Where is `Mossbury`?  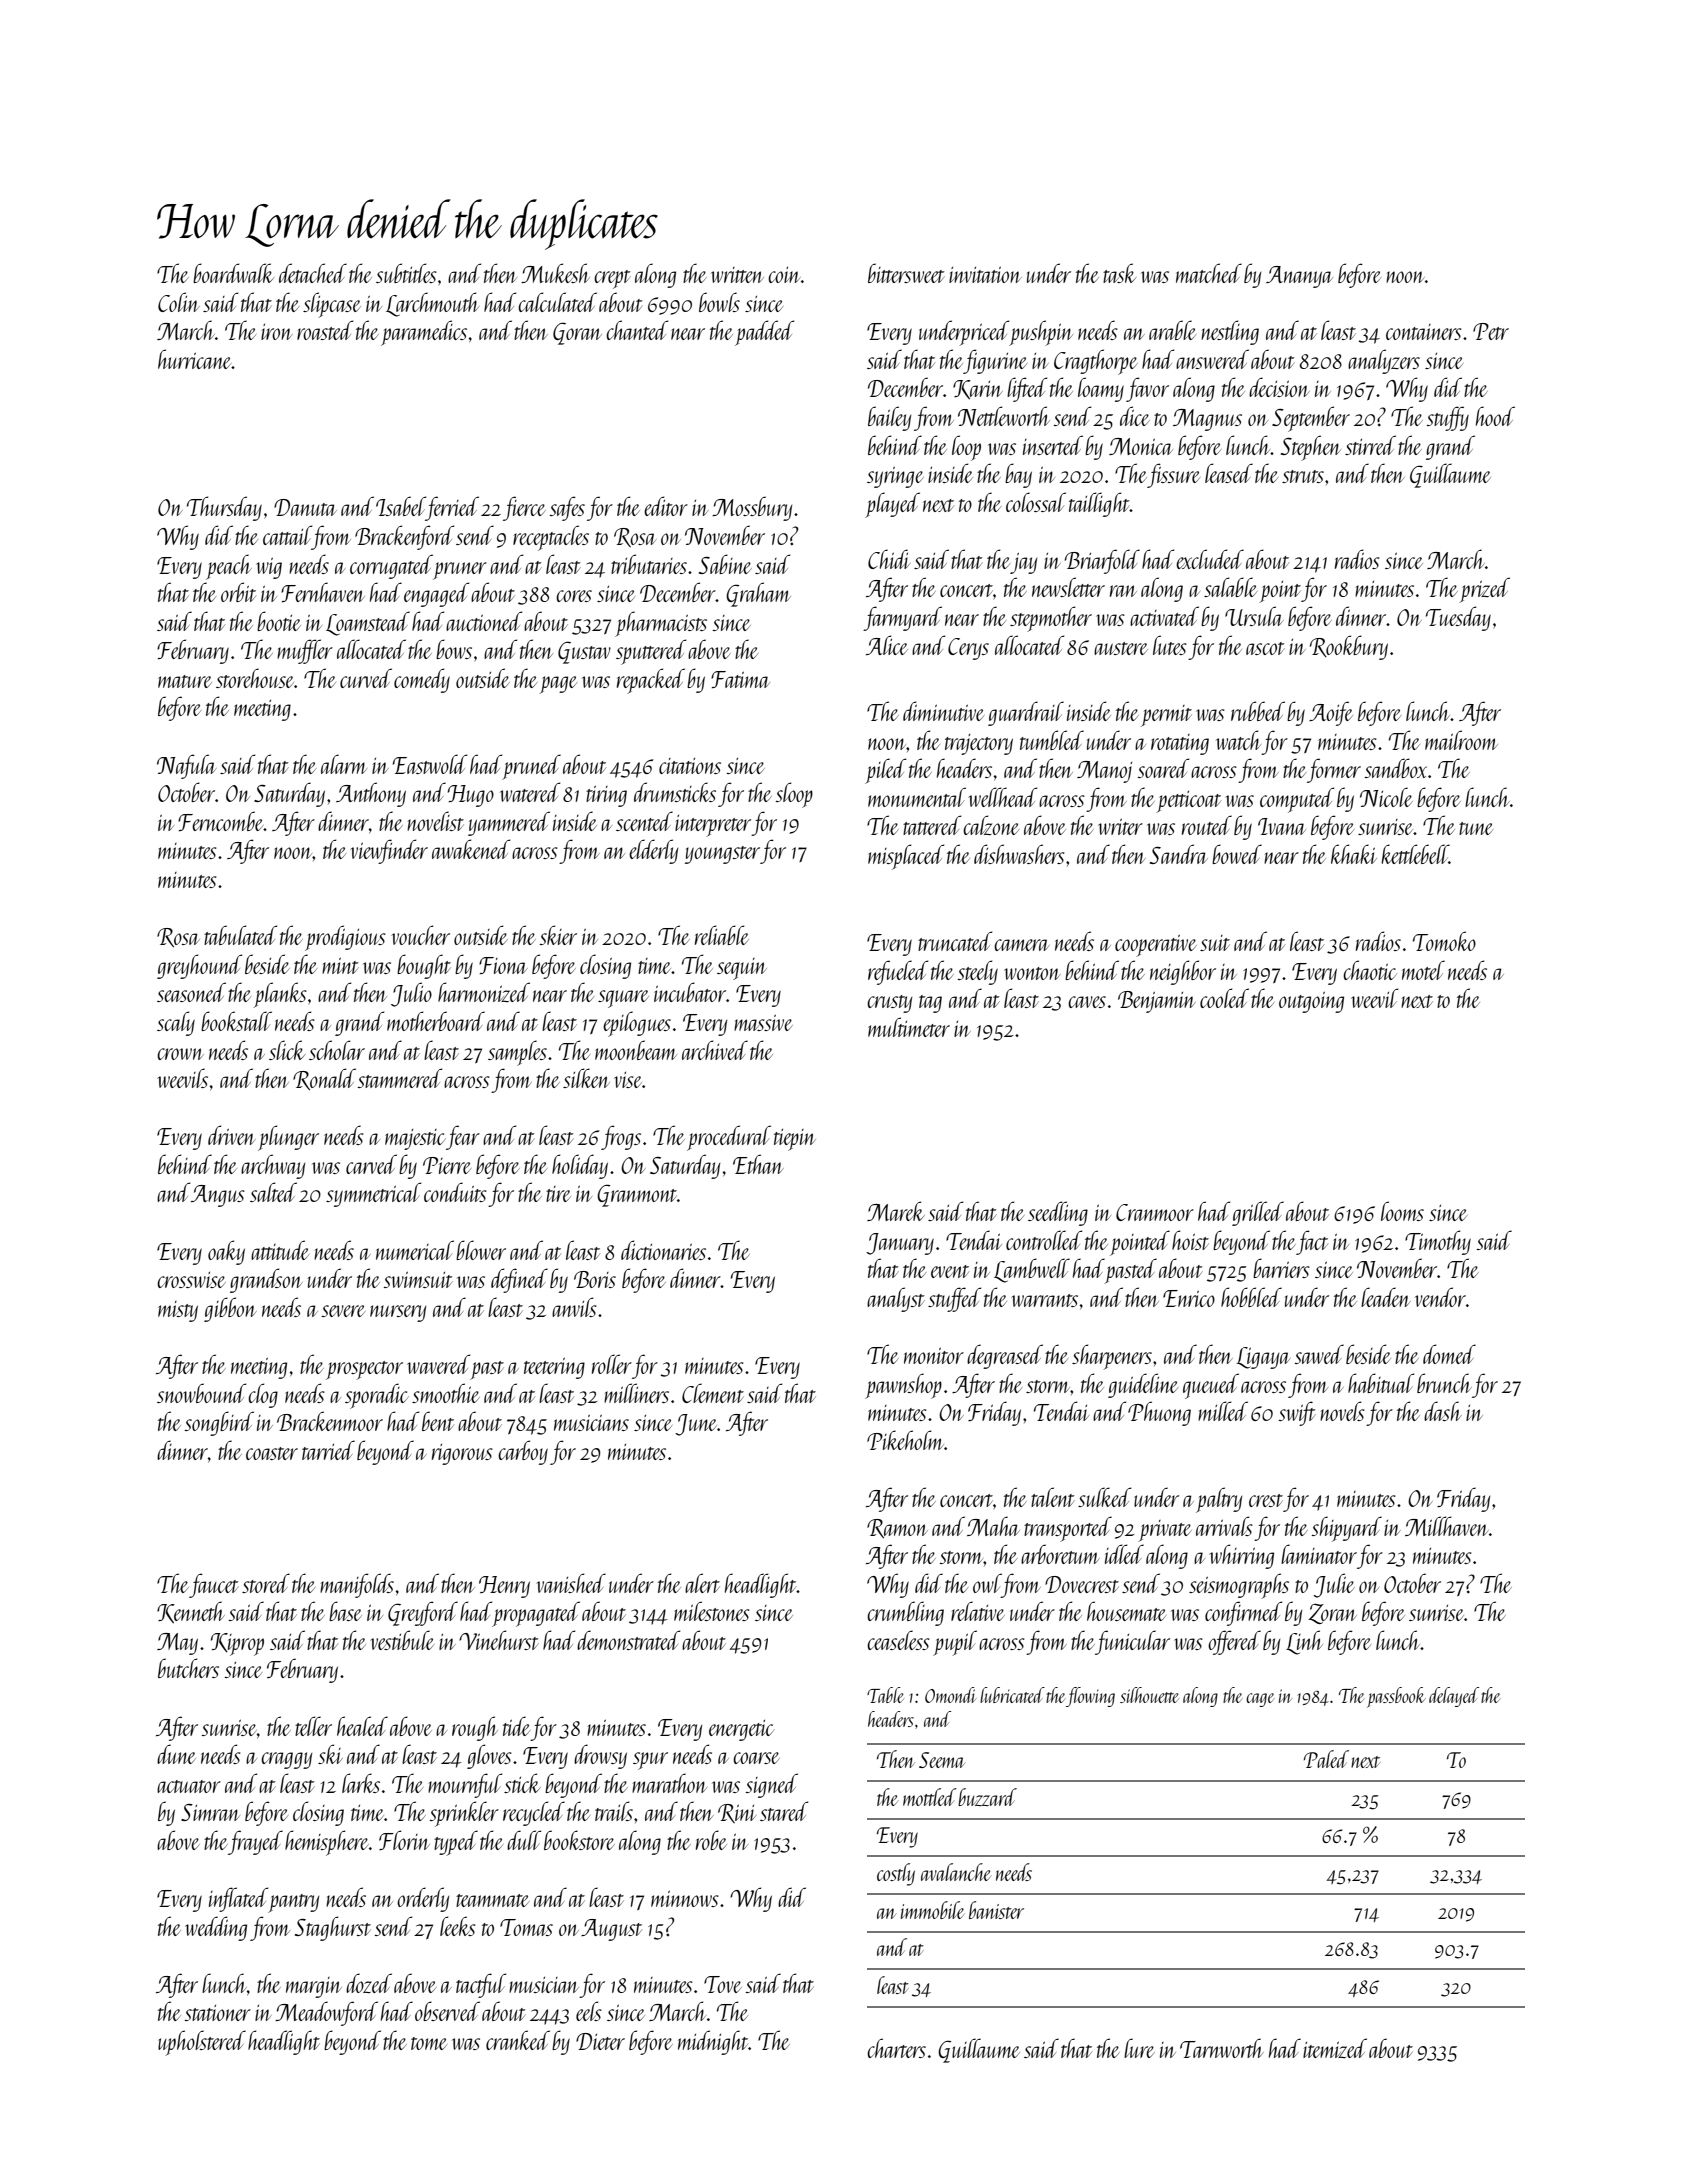 Mossbury is located at coordinates (752, 508).
